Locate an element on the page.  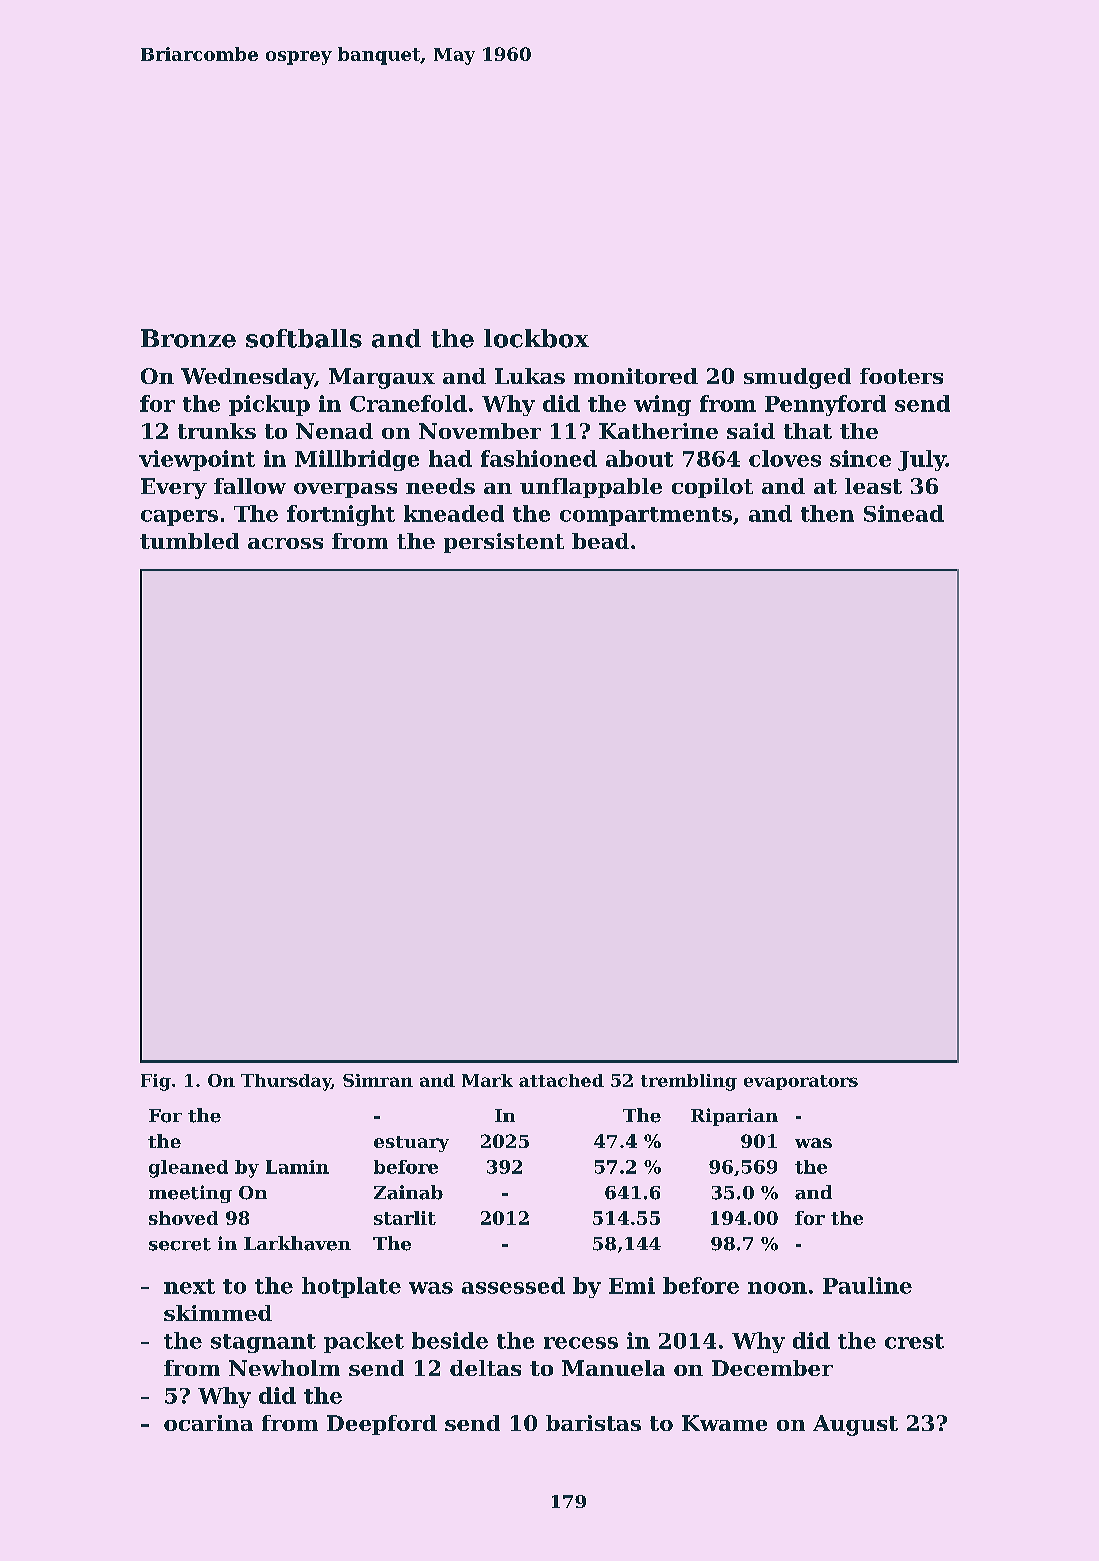
Thursday is located at coordinates (286, 1082).
